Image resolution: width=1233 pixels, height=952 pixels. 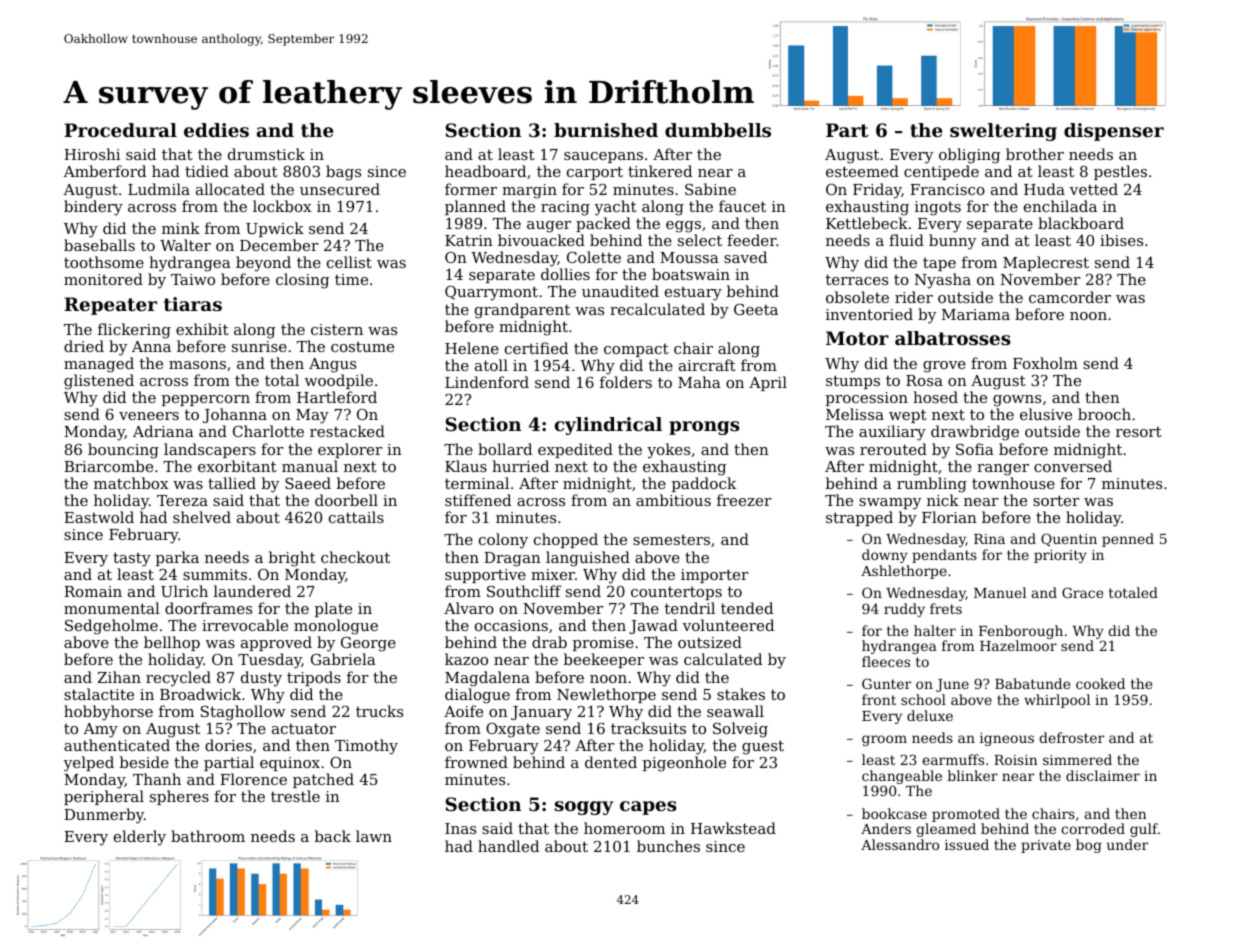 I want to click on tended, so click(x=747, y=608).
